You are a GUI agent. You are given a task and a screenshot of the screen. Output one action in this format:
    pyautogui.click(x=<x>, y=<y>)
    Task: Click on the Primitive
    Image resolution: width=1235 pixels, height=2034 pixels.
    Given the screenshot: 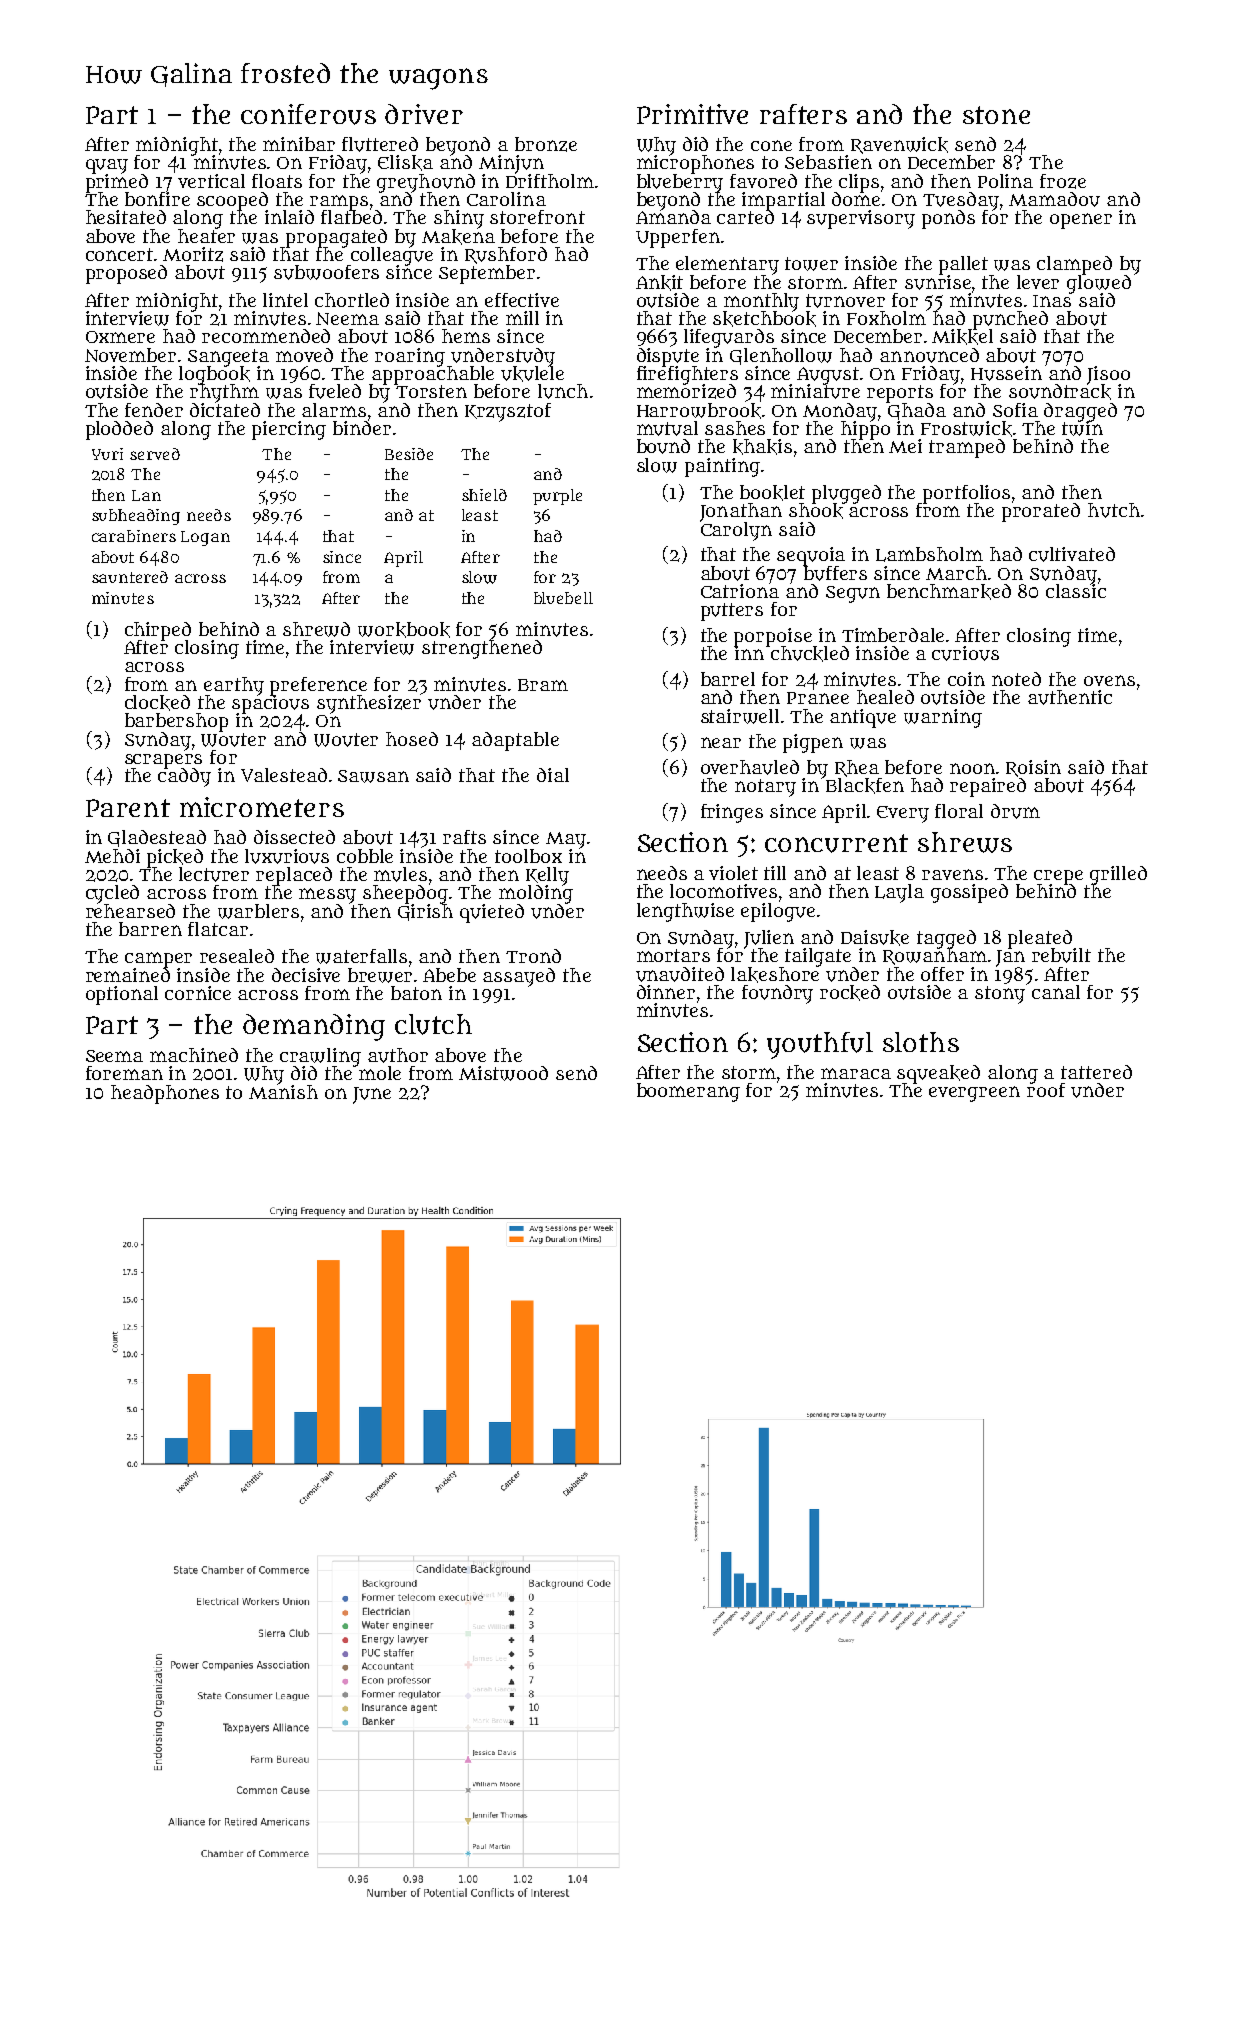 What is the action you would take?
    pyautogui.click(x=692, y=114)
